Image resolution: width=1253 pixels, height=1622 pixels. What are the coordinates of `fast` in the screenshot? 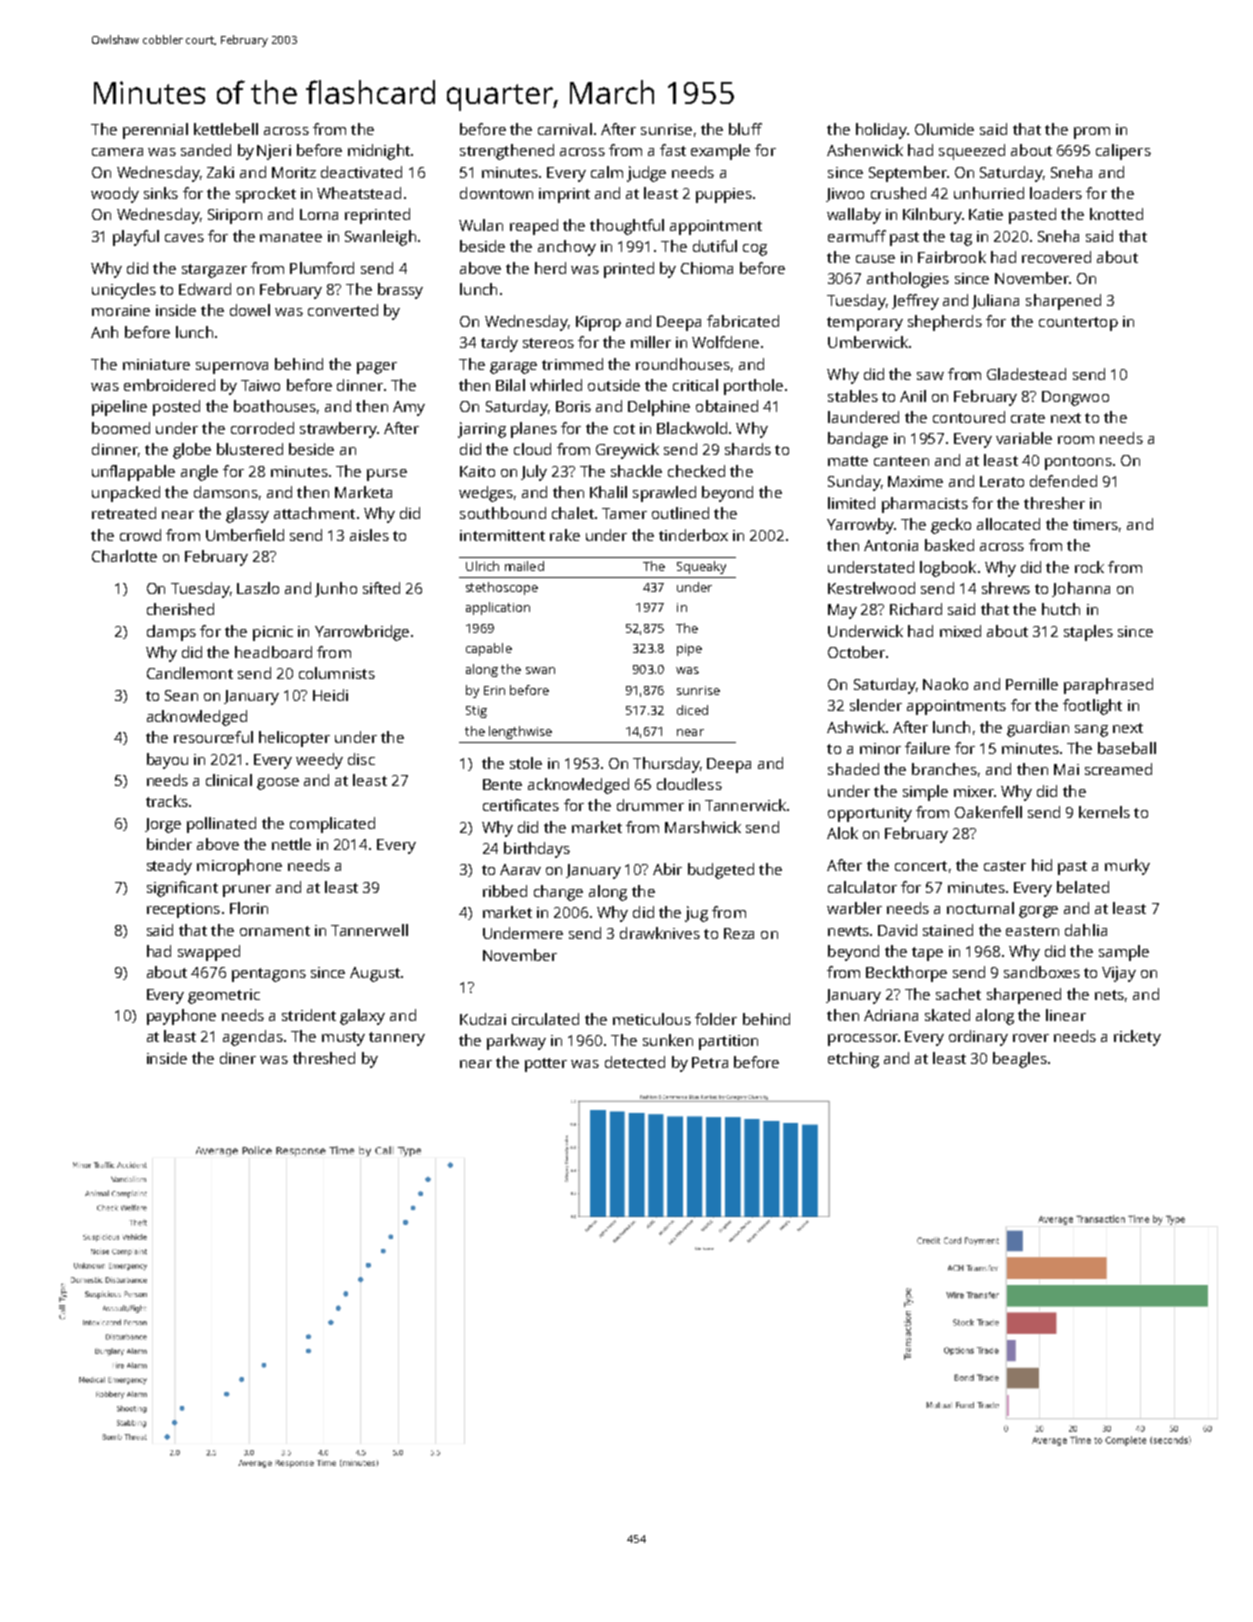 It's located at (673, 150).
